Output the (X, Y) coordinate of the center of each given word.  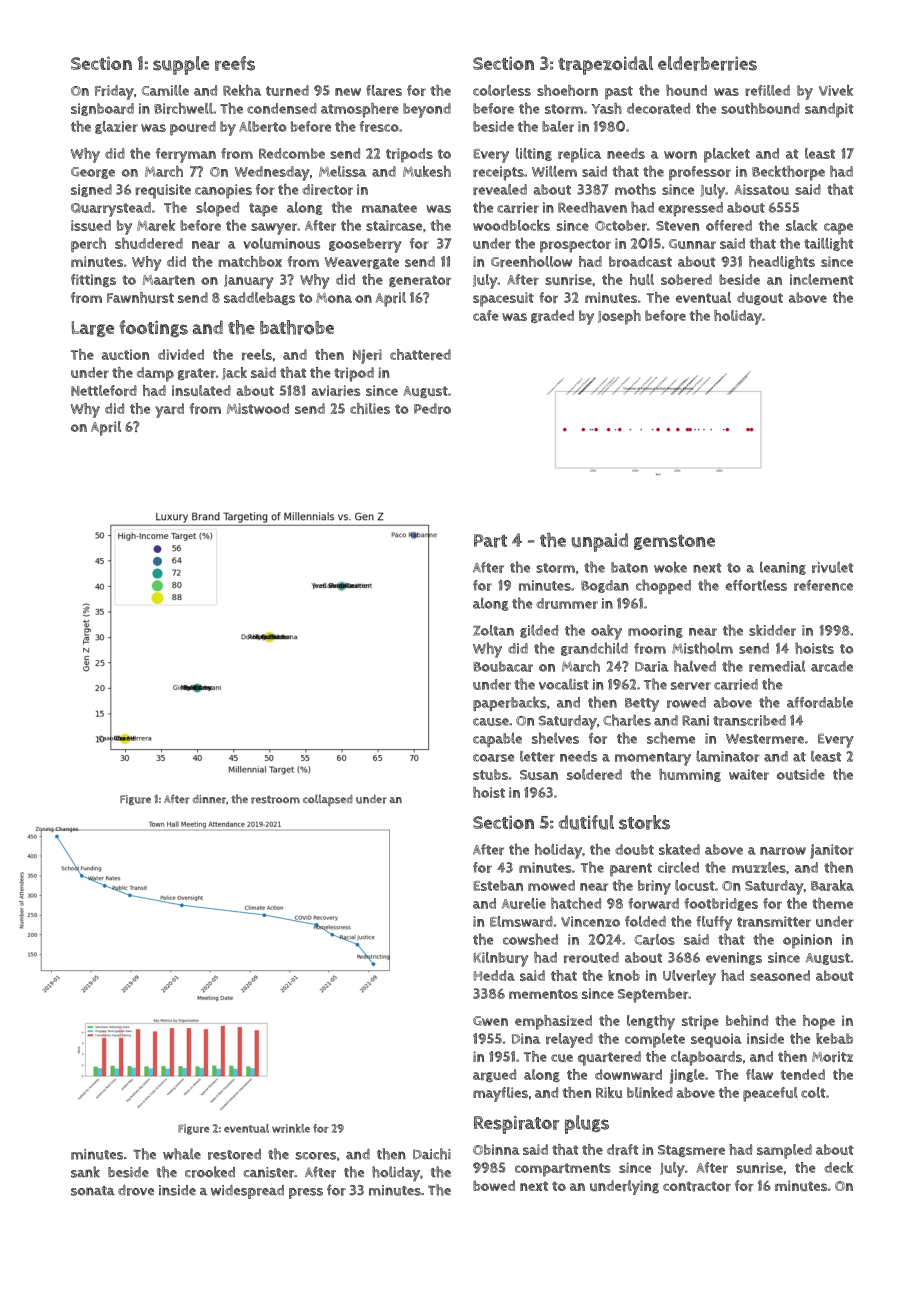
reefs (235, 63)
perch (88, 245)
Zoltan (493, 630)
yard (169, 410)
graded (552, 316)
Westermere (765, 739)
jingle (687, 1076)
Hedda (494, 975)
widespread (247, 1192)
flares (384, 90)
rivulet (833, 567)
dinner (209, 799)
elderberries (707, 63)
